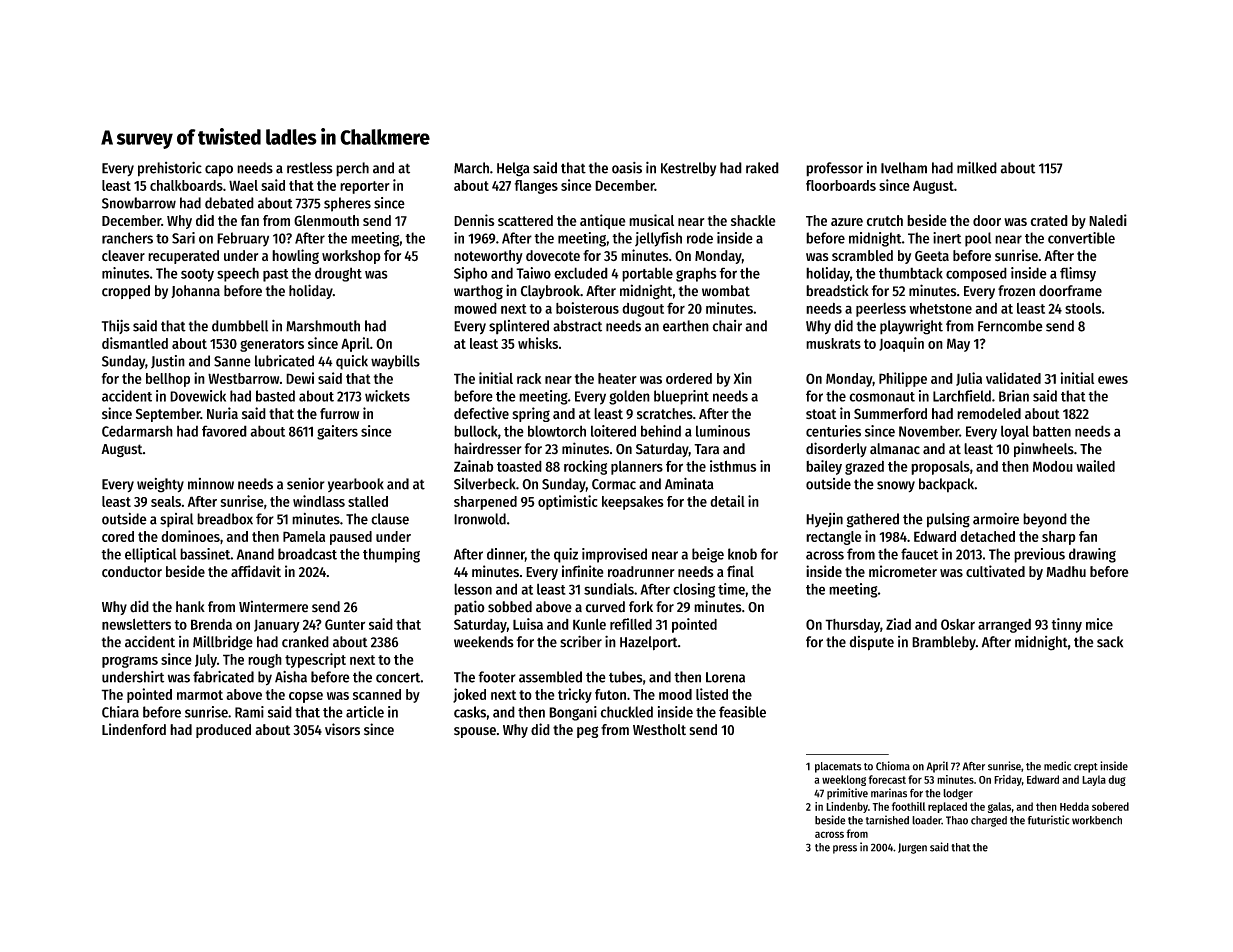 Image resolution: width=1233 pixels, height=952 pixels. Describe the element at coordinates (536, 187) in the image. I see `flanges` at that location.
